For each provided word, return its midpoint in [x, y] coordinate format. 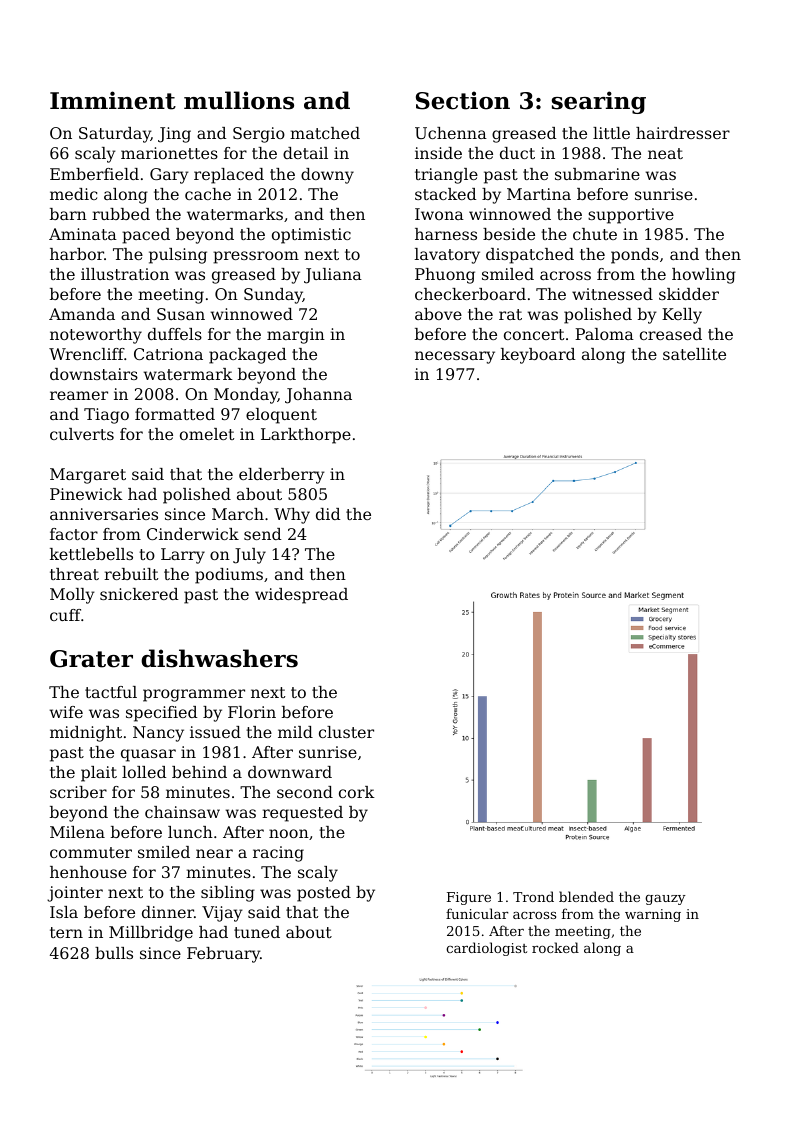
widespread [301, 596]
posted [324, 894]
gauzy [665, 900]
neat [665, 153]
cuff [65, 615]
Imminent [113, 100]
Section [463, 100]
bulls [114, 953]
